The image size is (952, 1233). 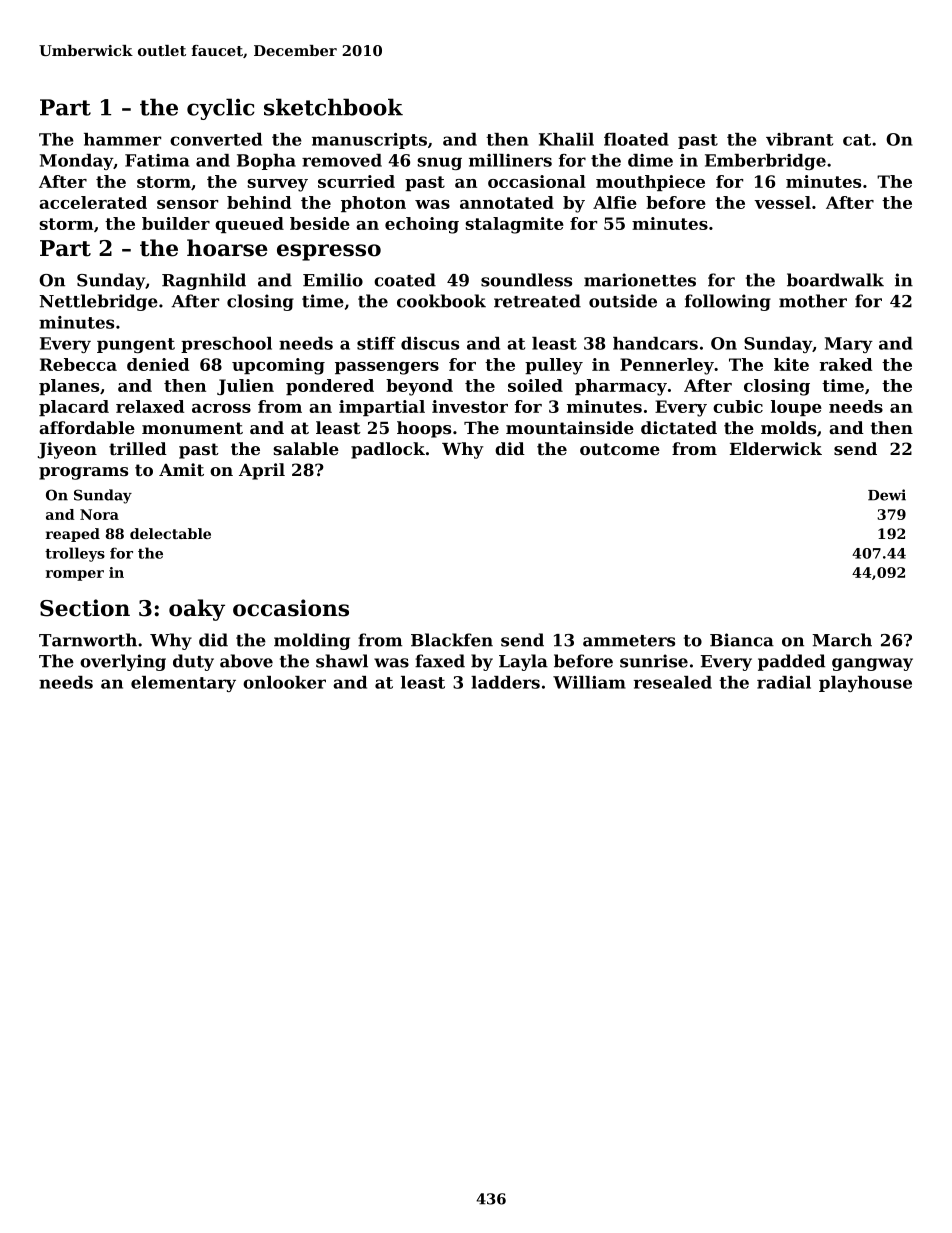 What do you see at coordinates (640, 280) in the screenshot?
I see `marionettes` at bounding box center [640, 280].
